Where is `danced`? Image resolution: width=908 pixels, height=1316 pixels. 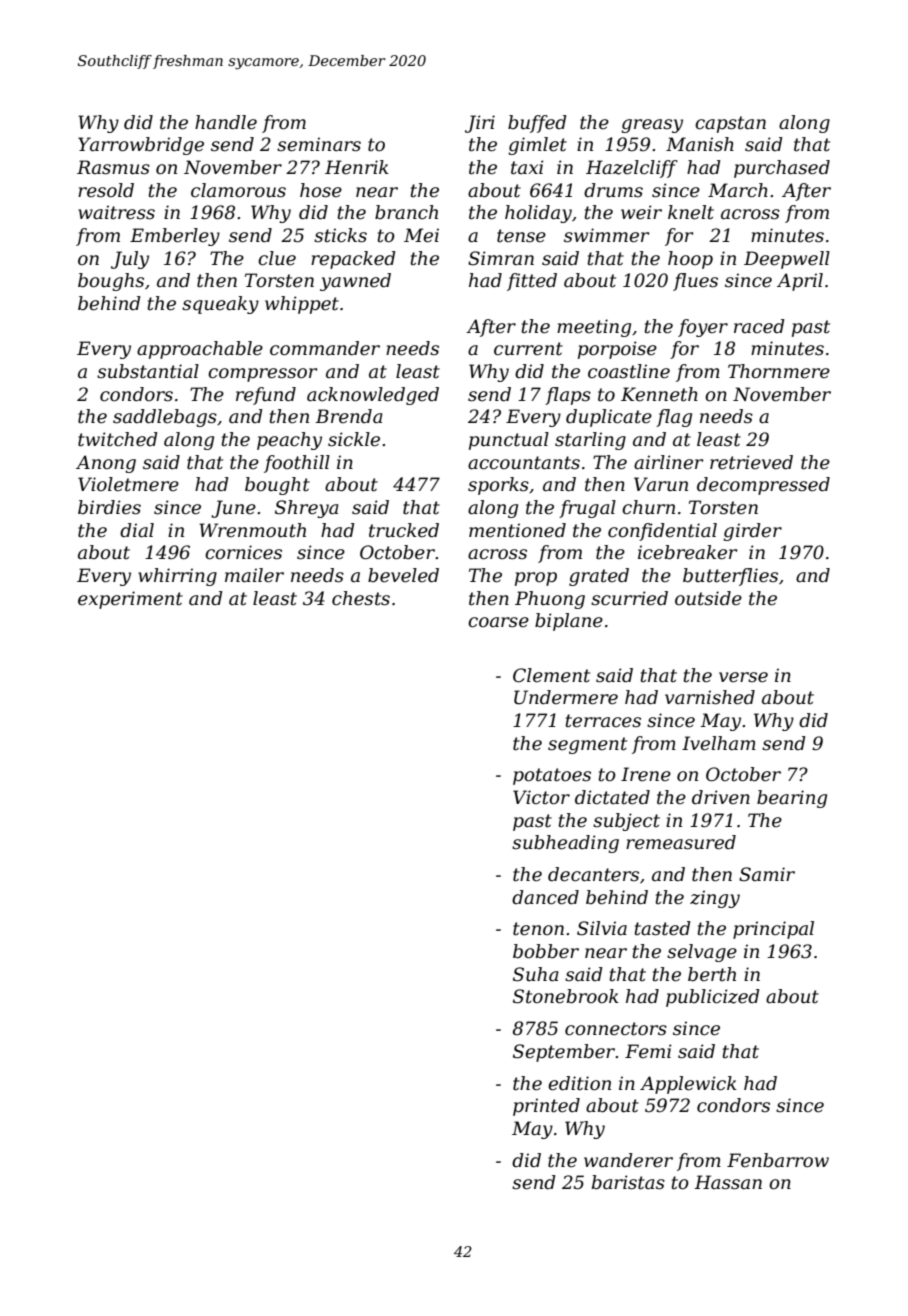
danced is located at coordinates (545, 897).
